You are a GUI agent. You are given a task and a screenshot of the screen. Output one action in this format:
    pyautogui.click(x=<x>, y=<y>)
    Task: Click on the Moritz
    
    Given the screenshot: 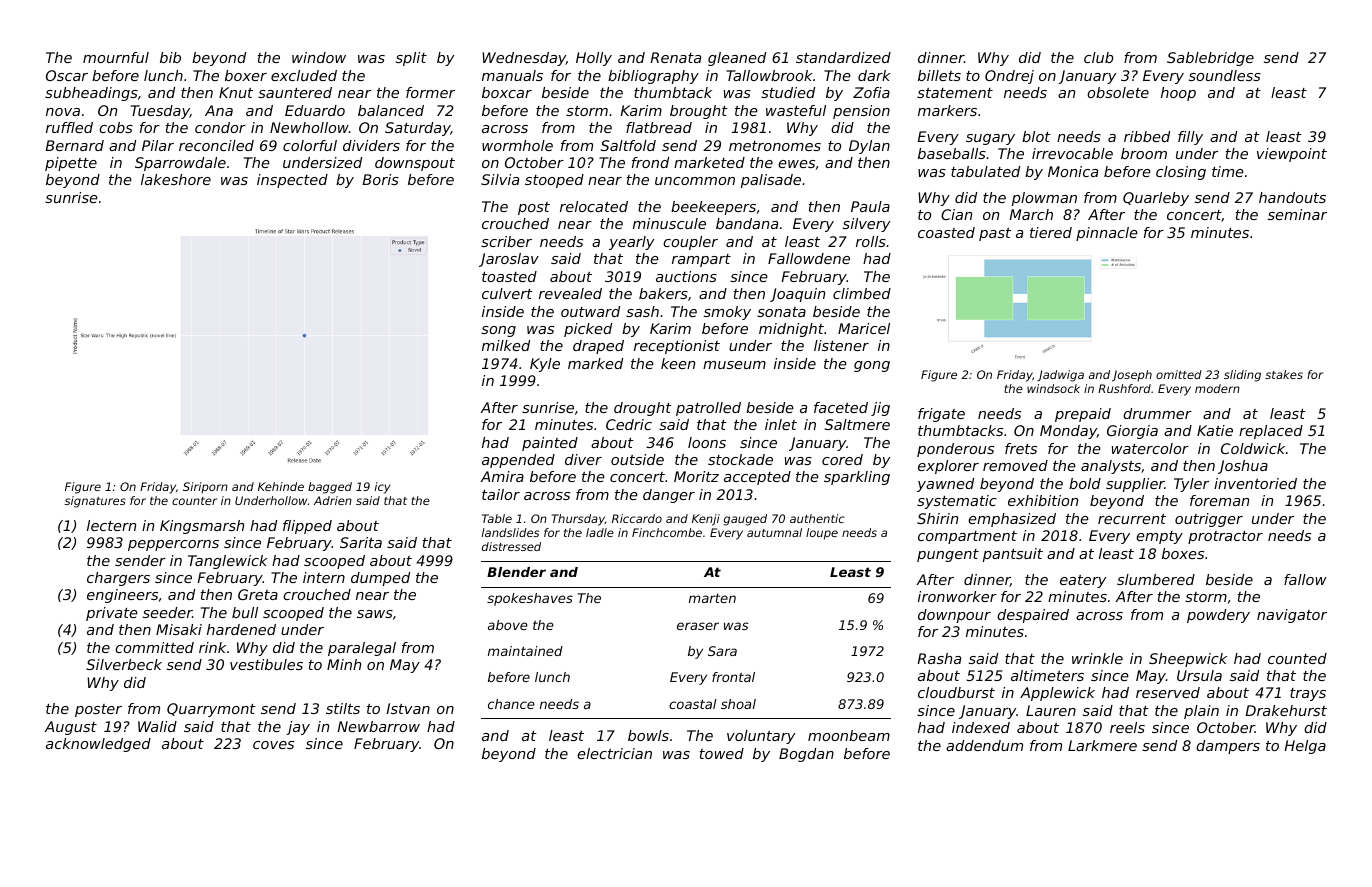 What is the action you would take?
    pyautogui.click(x=696, y=476)
